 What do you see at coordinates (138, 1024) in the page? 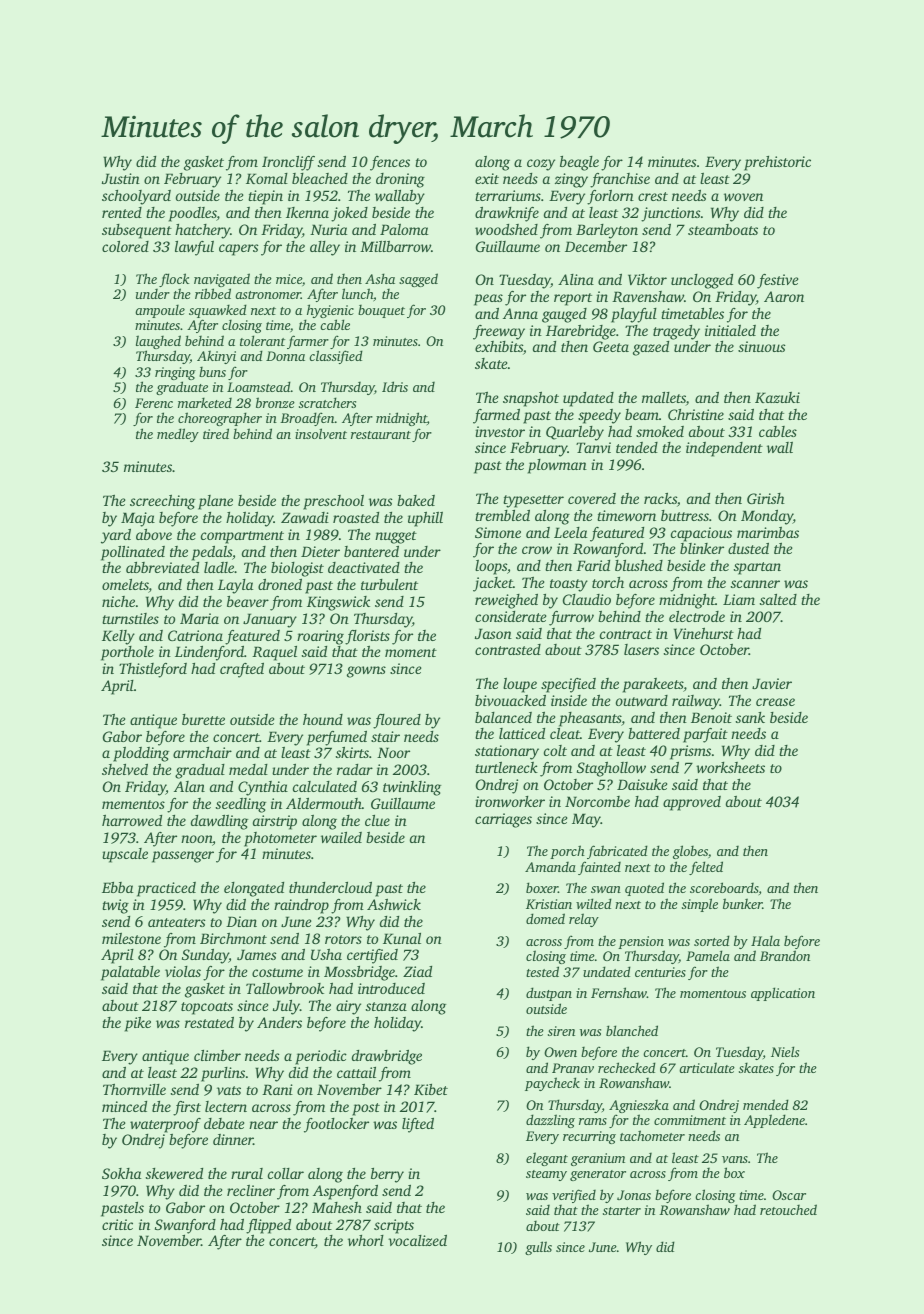
I see `pike` at bounding box center [138, 1024].
